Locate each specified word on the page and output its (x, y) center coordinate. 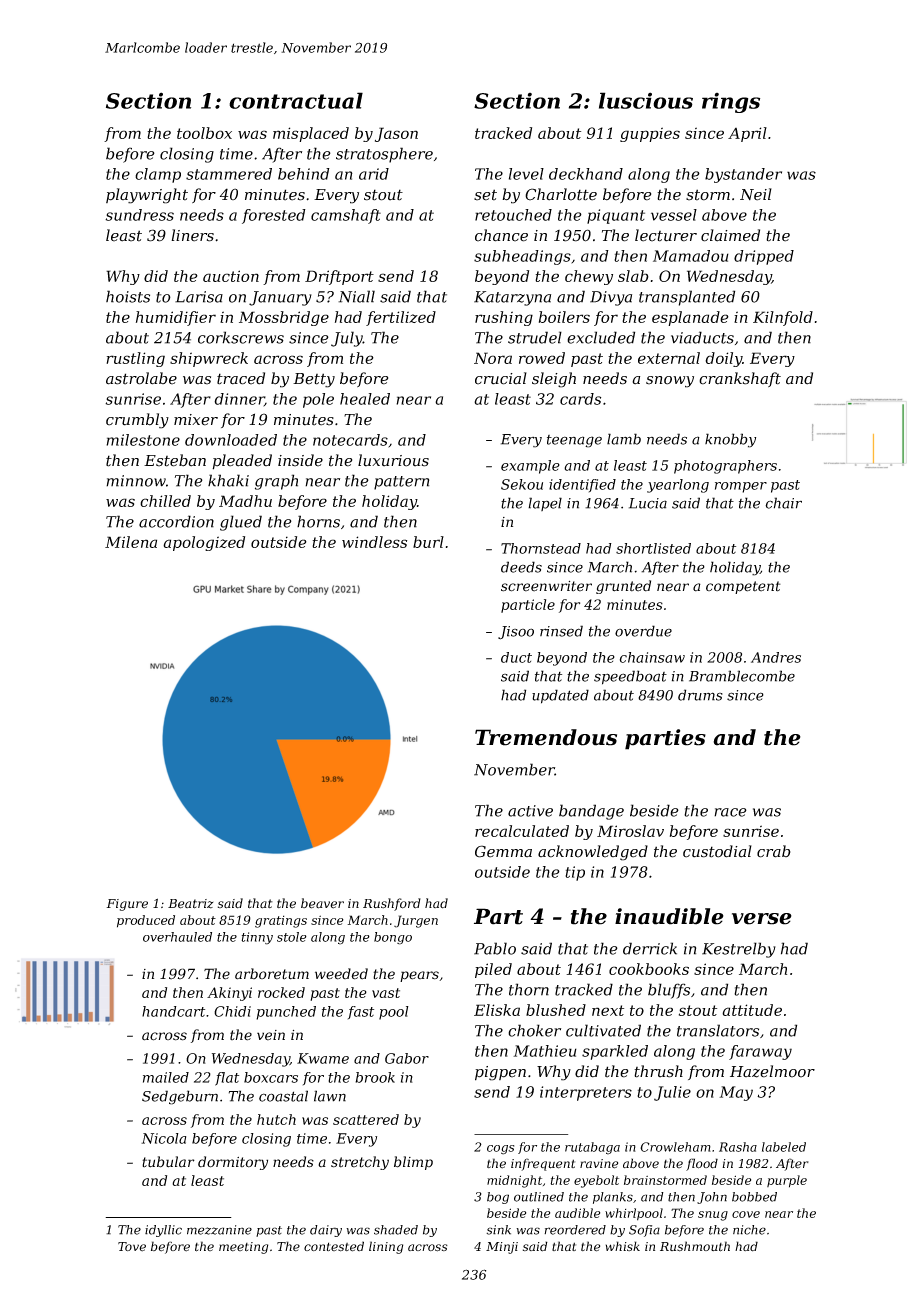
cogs (500, 1150)
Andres (776, 657)
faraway (760, 1052)
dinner (239, 400)
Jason (396, 134)
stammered (229, 174)
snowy (670, 382)
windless (374, 542)
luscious (646, 100)
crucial (501, 378)
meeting (243, 1248)
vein (271, 1035)
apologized (204, 543)
